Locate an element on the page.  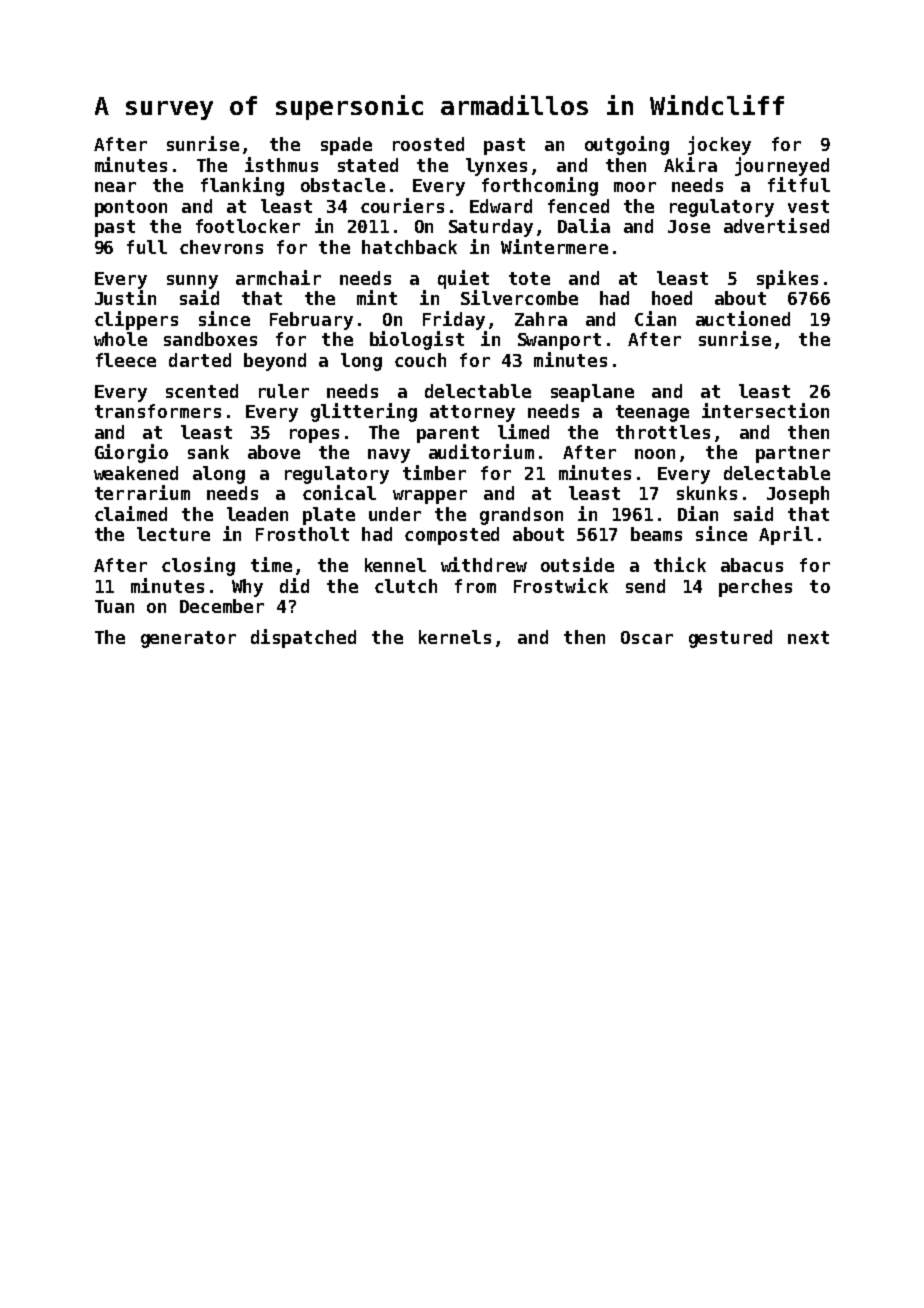
generator is located at coordinates (188, 639).
